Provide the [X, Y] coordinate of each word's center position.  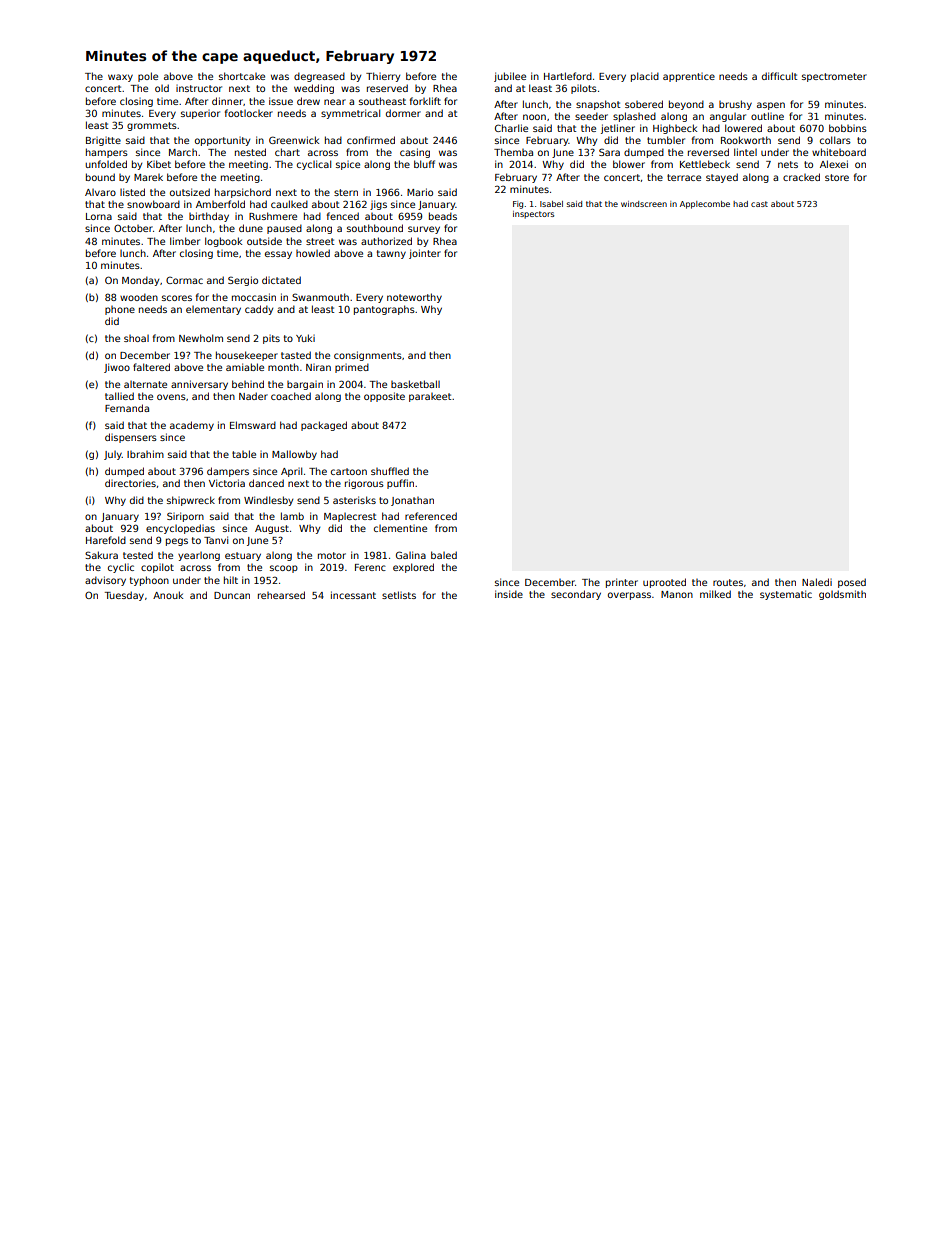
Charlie [511, 128]
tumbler [666, 140]
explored [413, 568]
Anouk [168, 595]
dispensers [131, 438]
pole [148, 77]
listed [132, 192]
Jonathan [412, 501]
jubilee [510, 77]
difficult [779, 76]
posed [852, 583]
